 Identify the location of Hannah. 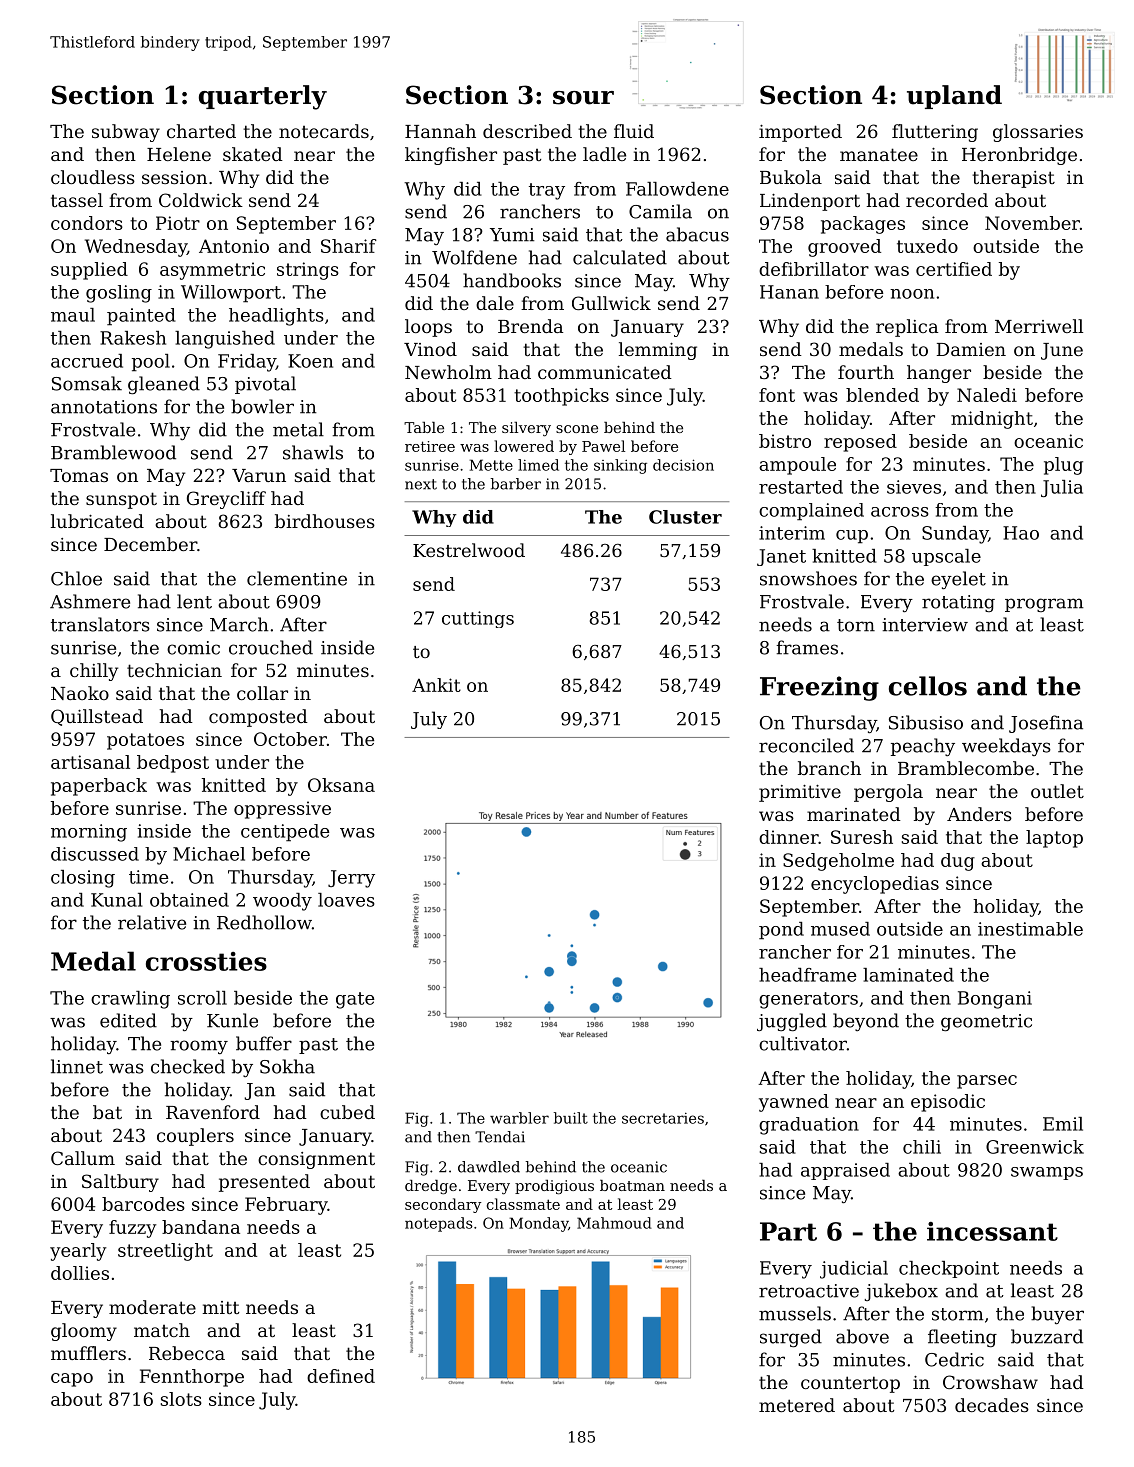
(440, 131).
